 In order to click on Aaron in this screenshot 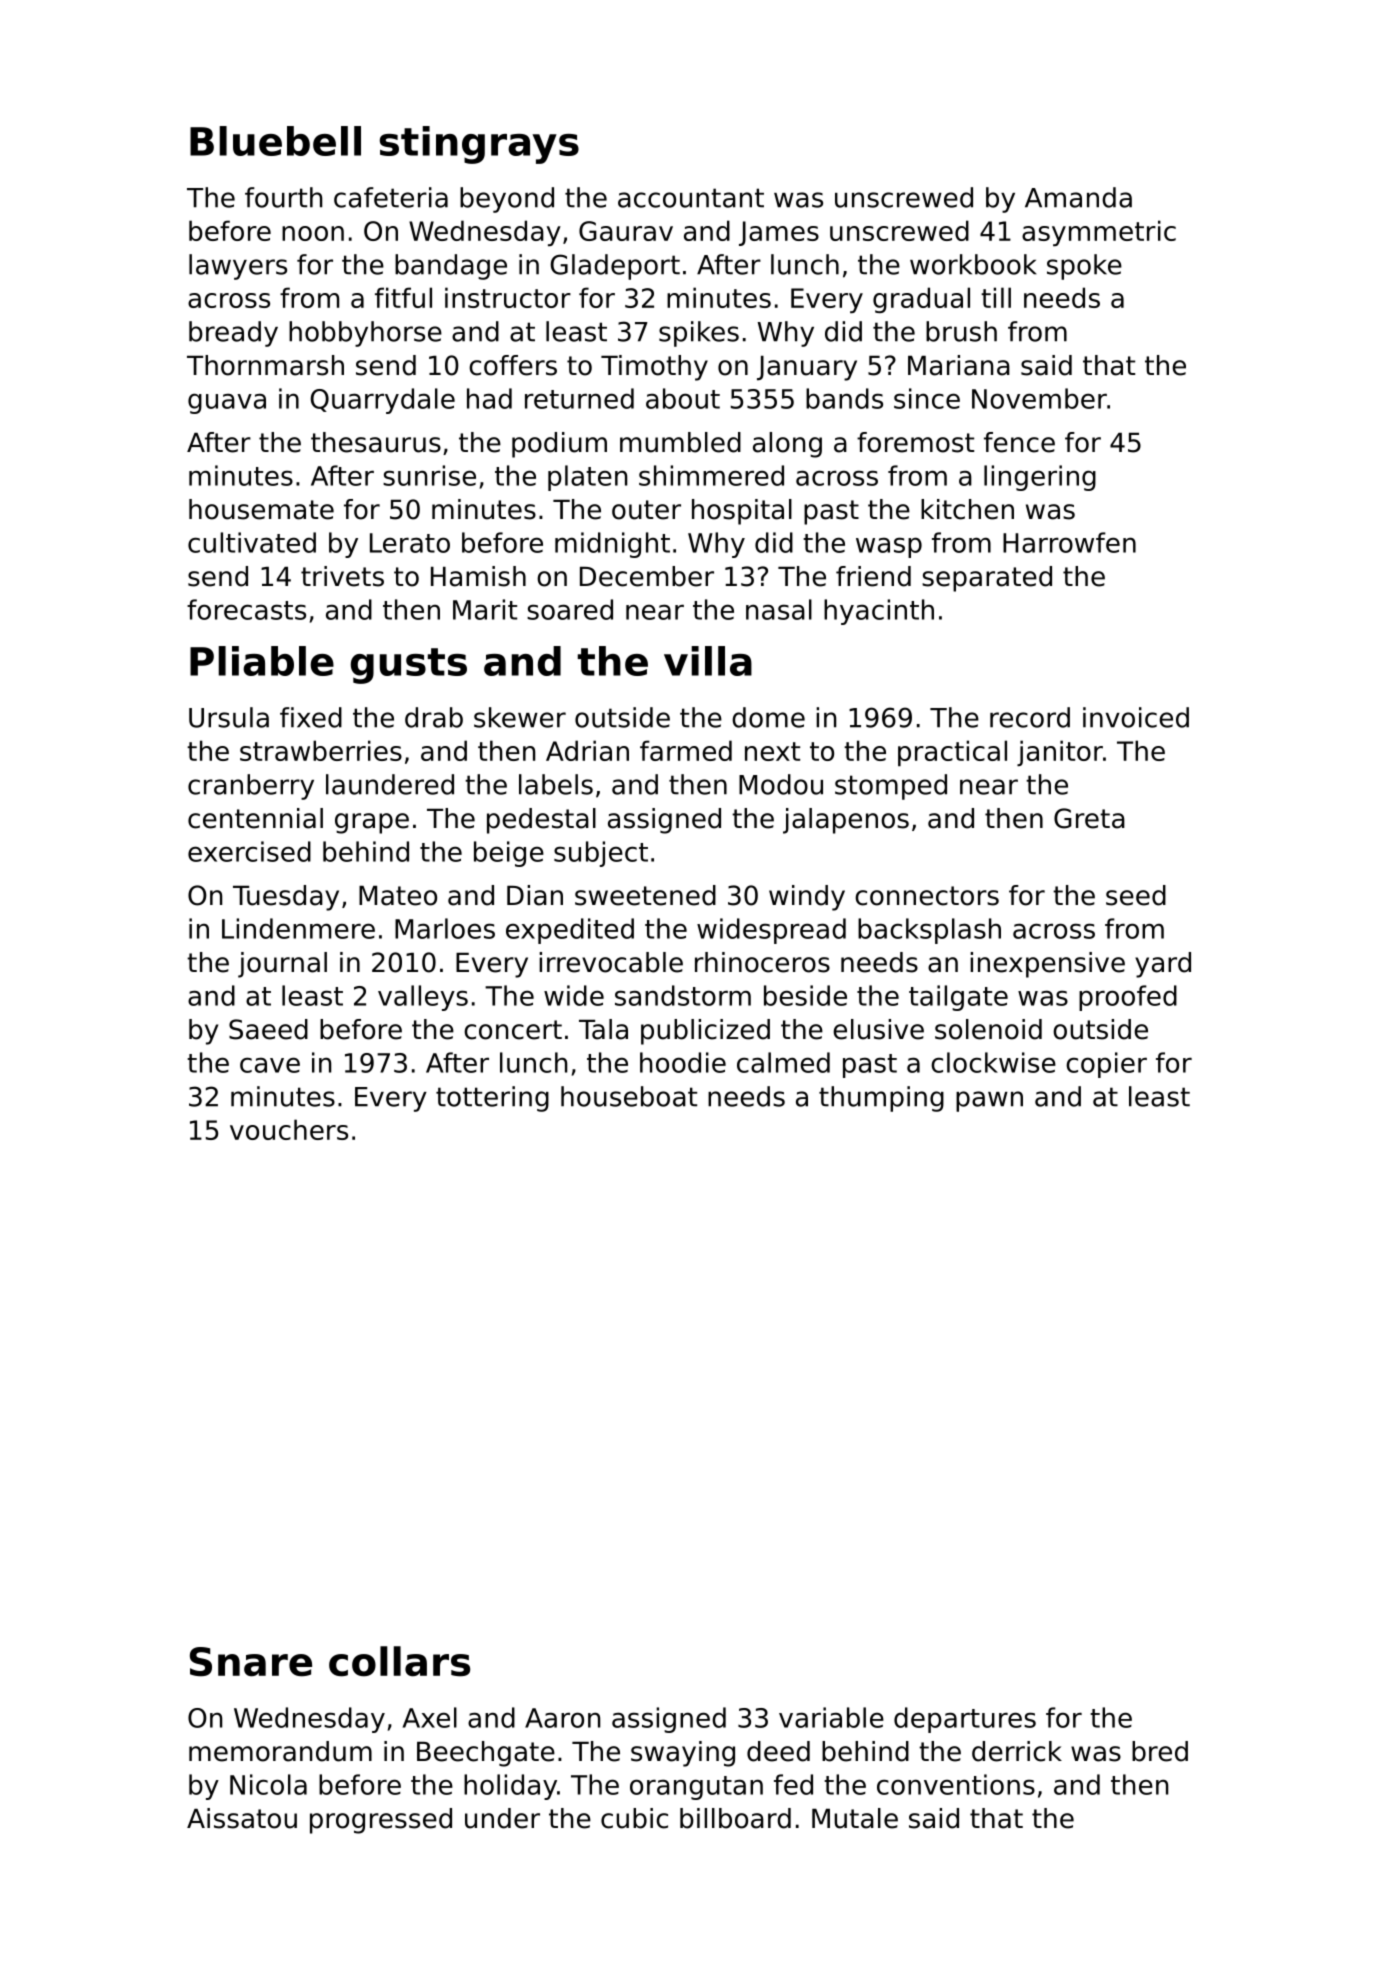, I will do `click(562, 1718)`.
